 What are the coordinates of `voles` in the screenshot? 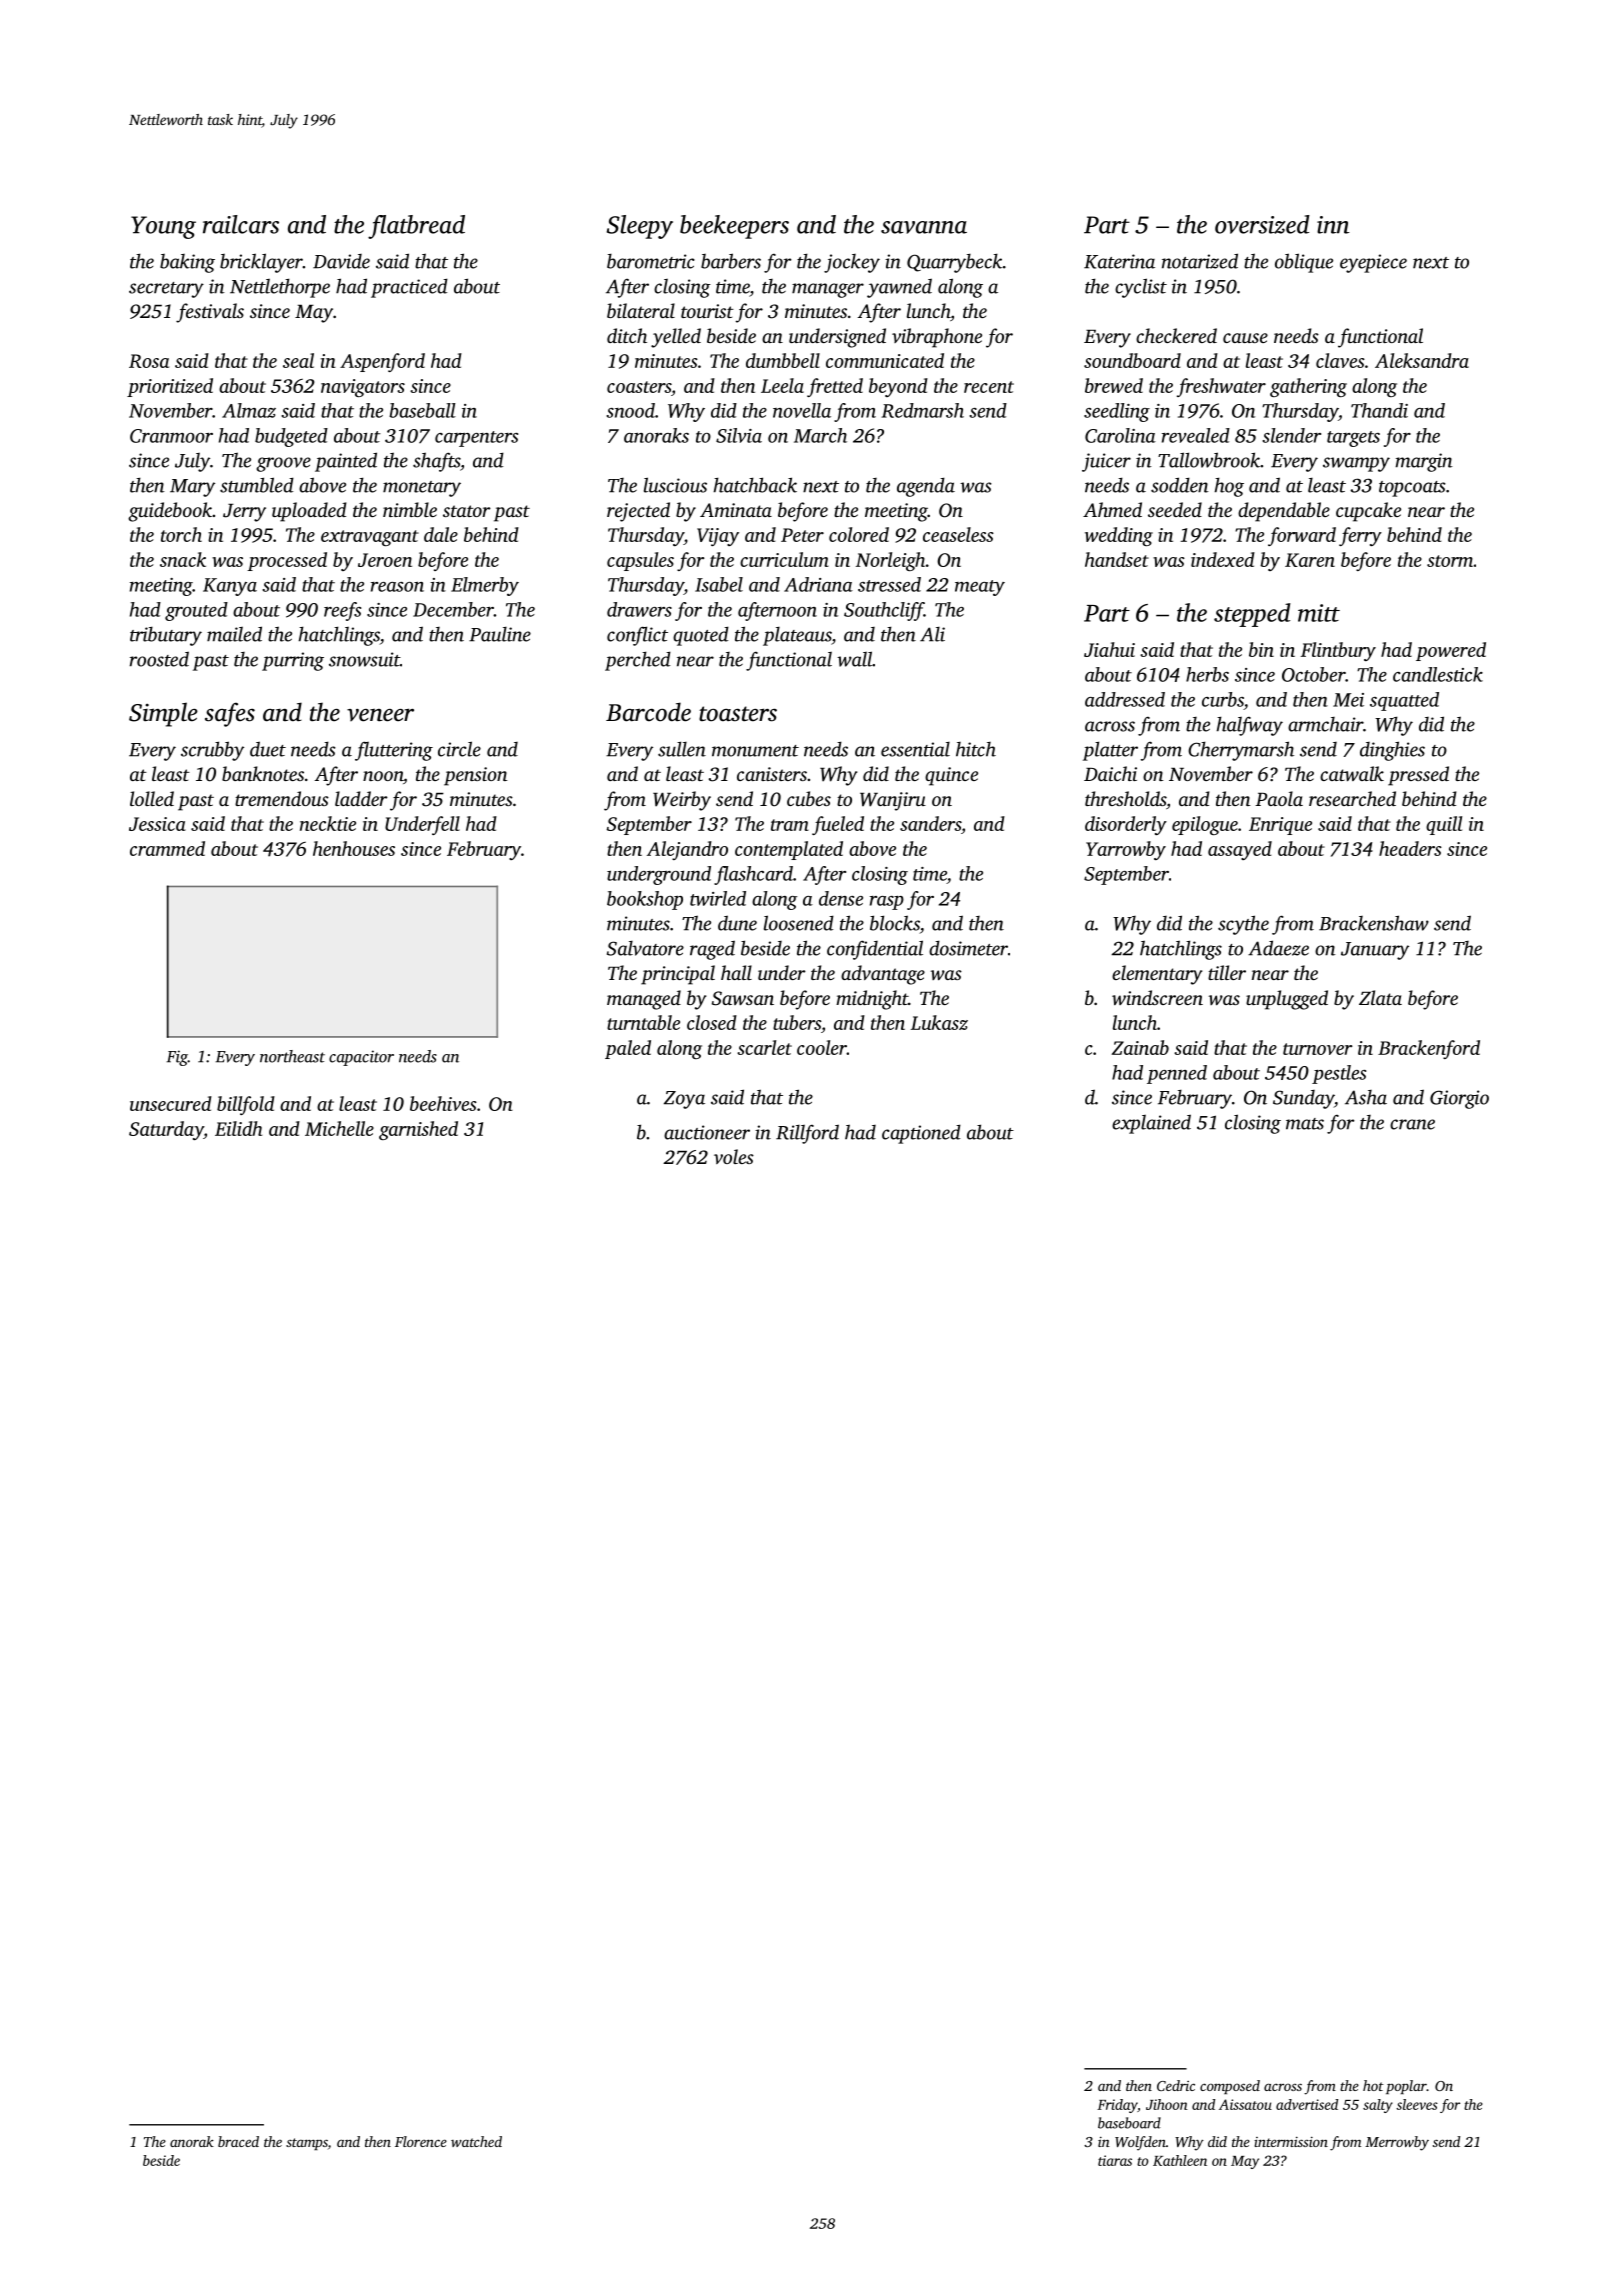 It's located at (734, 1156).
